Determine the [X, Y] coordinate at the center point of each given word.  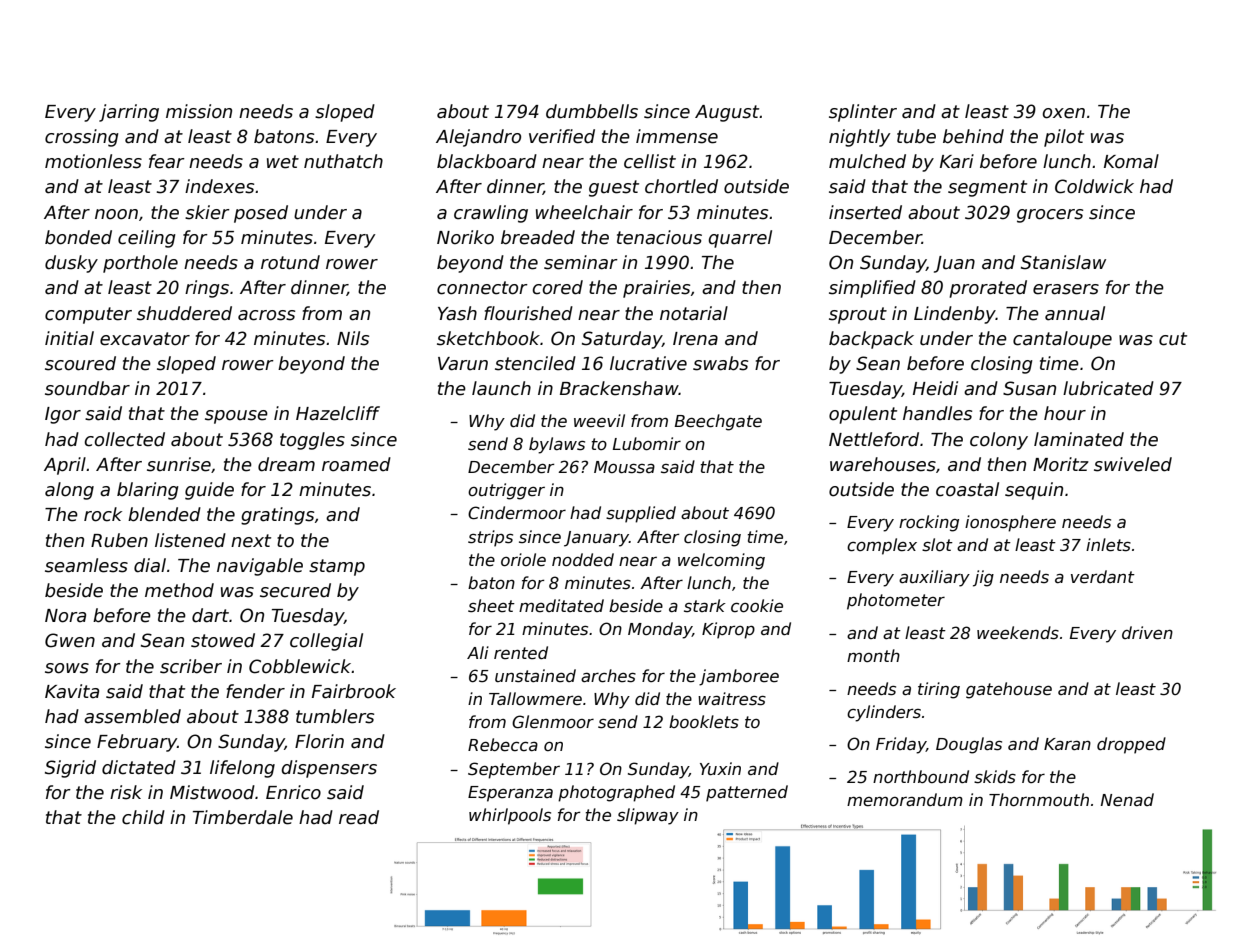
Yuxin [720, 768]
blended [164, 514]
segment [987, 188]
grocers [1050, 216]
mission [199, 111]
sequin [1034, 491]
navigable [260, 567]
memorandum [905, 800]
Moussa [624, 467]
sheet [491, 606]
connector [482, 288]
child [143, 817]
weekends [1018, 633]
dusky [71, 264]
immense [677, 136]
